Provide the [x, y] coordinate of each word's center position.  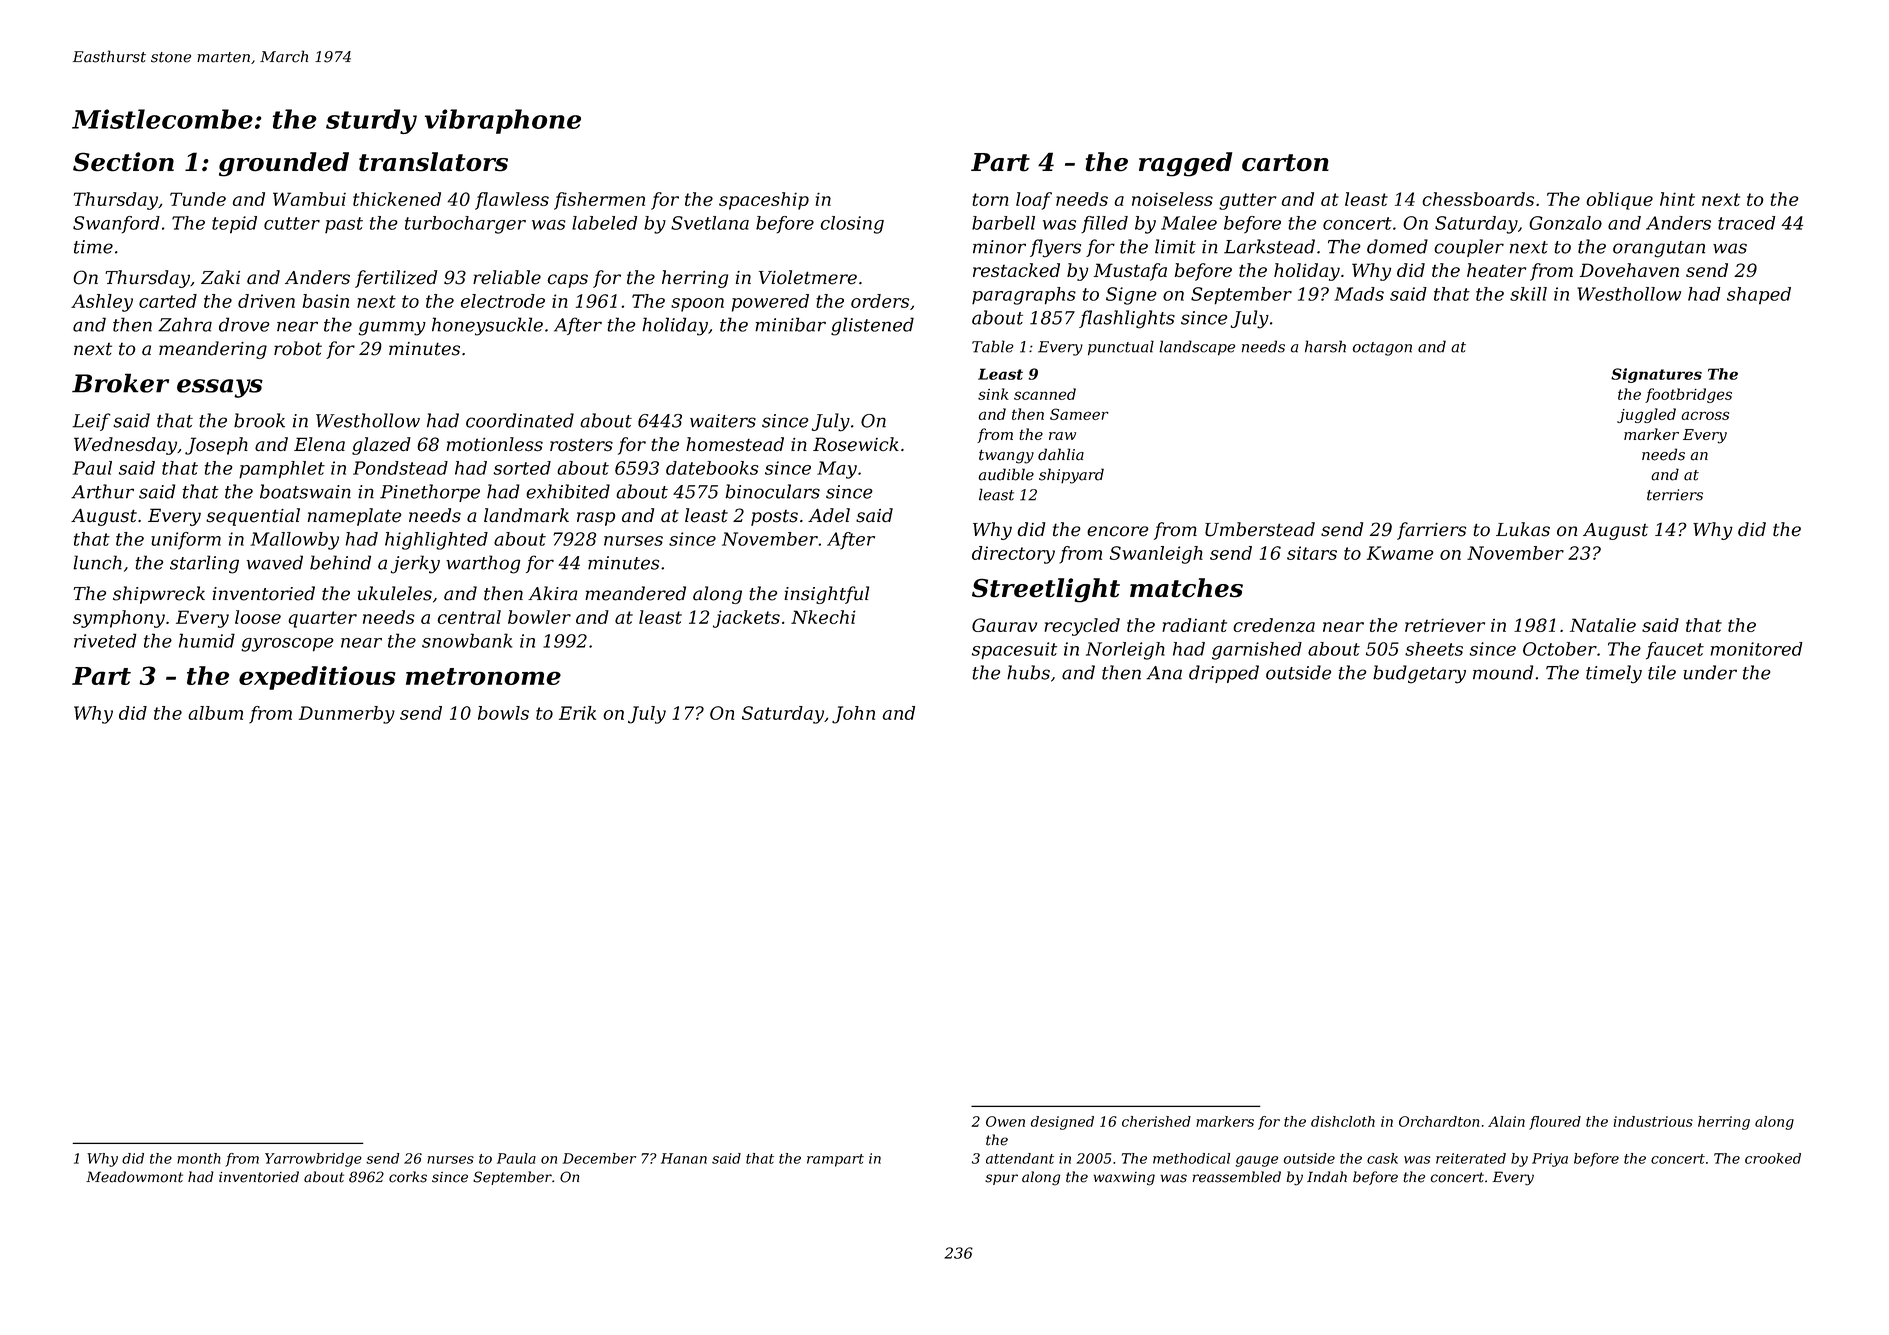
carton [1285, 163]
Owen [1005, 1121]
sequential [253, 517]
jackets [746, 619]
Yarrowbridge [313, 1160]
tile [1662, 672]
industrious [1653, 1121]
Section [123, 162]
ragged [1185, 164]
